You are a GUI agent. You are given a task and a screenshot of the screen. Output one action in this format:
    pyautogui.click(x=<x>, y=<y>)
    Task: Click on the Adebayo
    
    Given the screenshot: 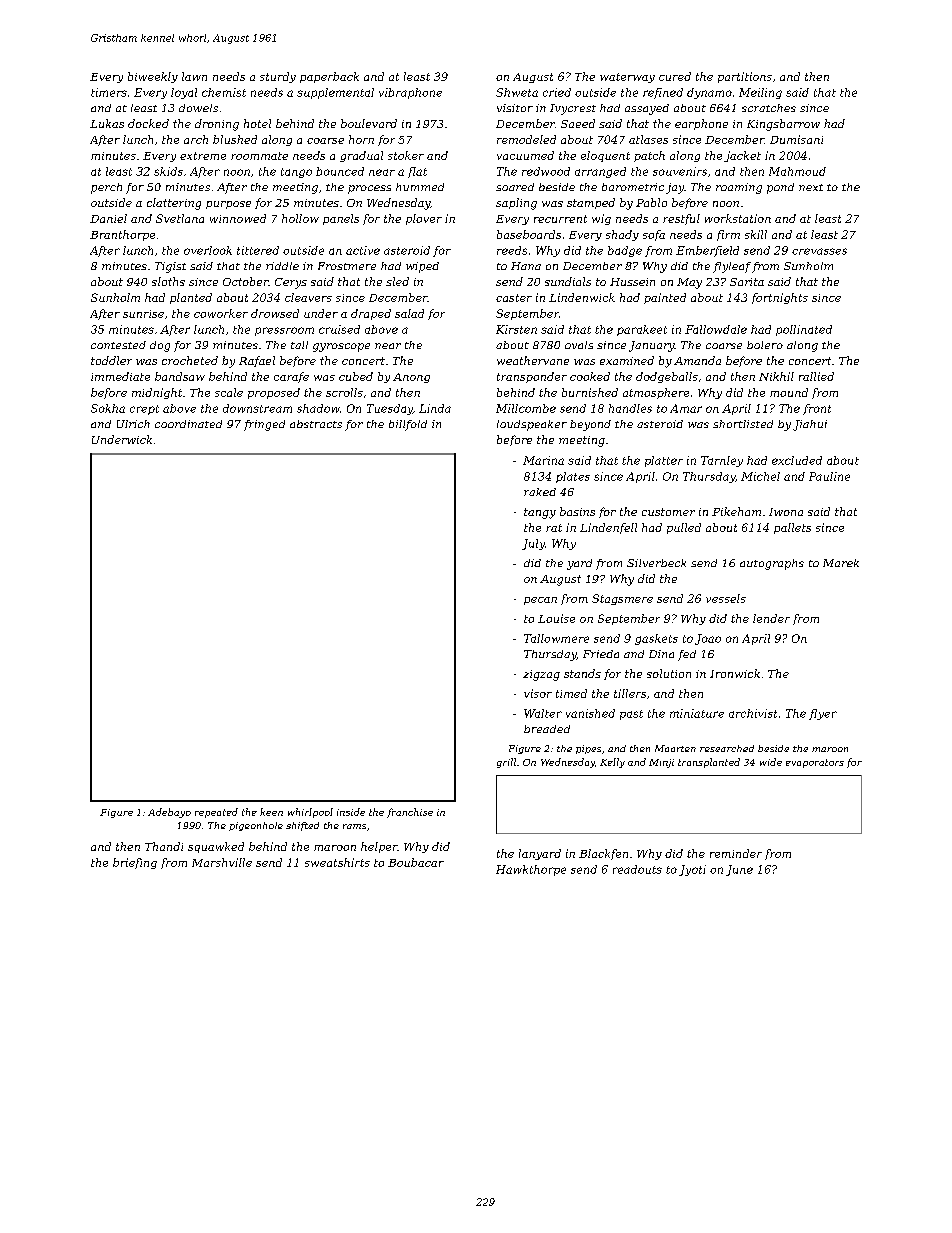 What is the action you would take?
    pyautogui.click(x=169, y=813)
